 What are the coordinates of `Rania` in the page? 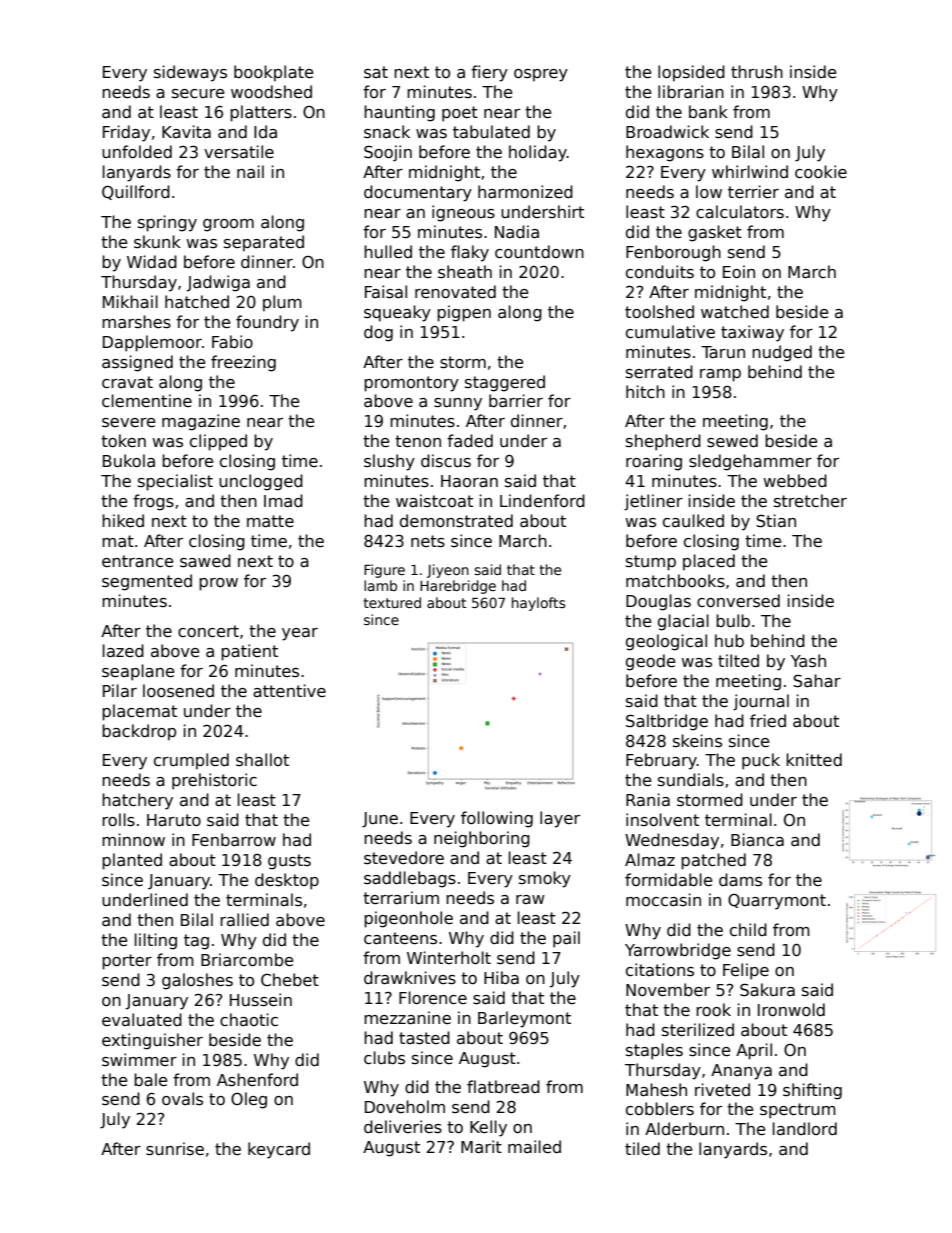 It's located at (648, 799).
